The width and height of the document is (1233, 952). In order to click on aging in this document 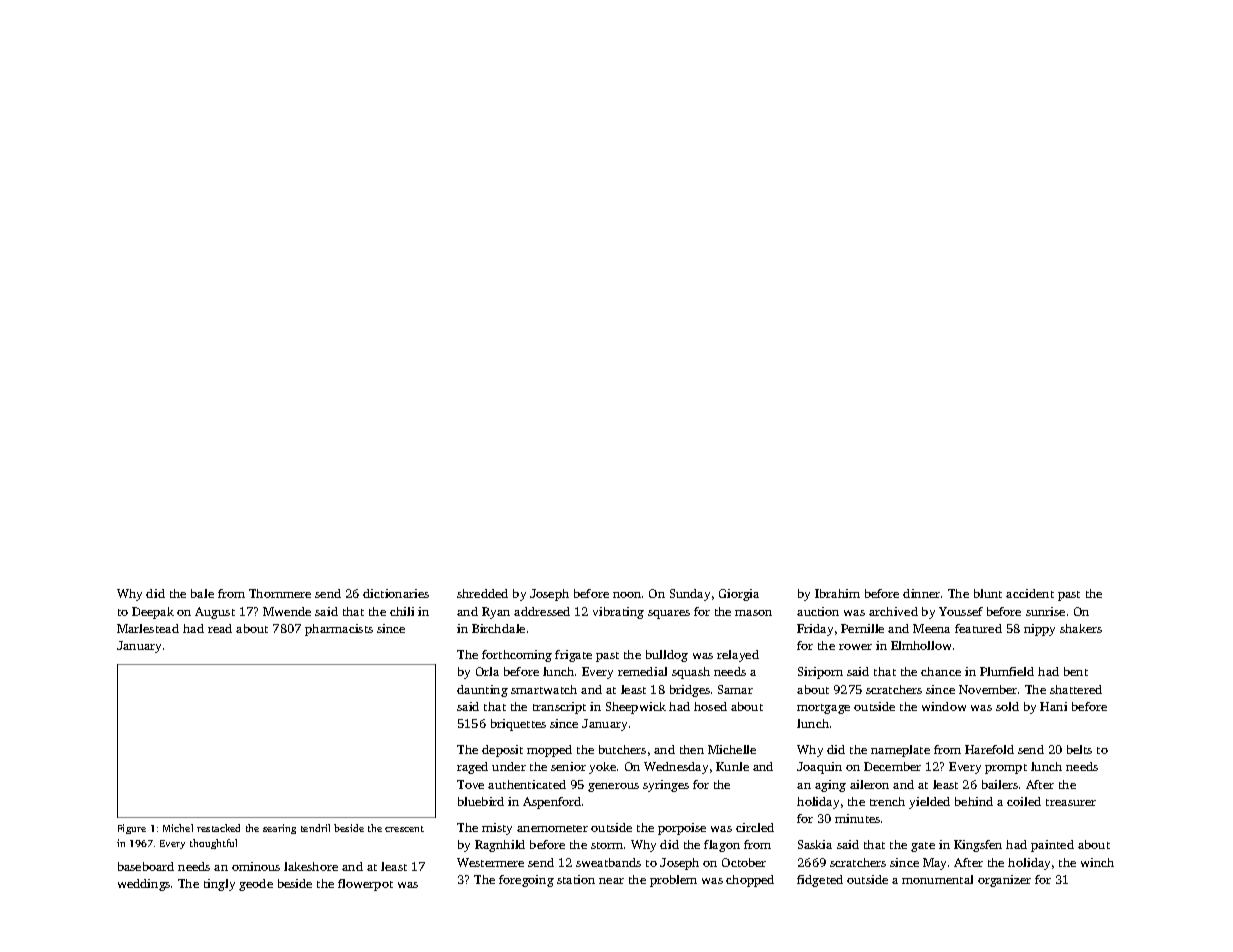, I will do `click(830, 786)`.
